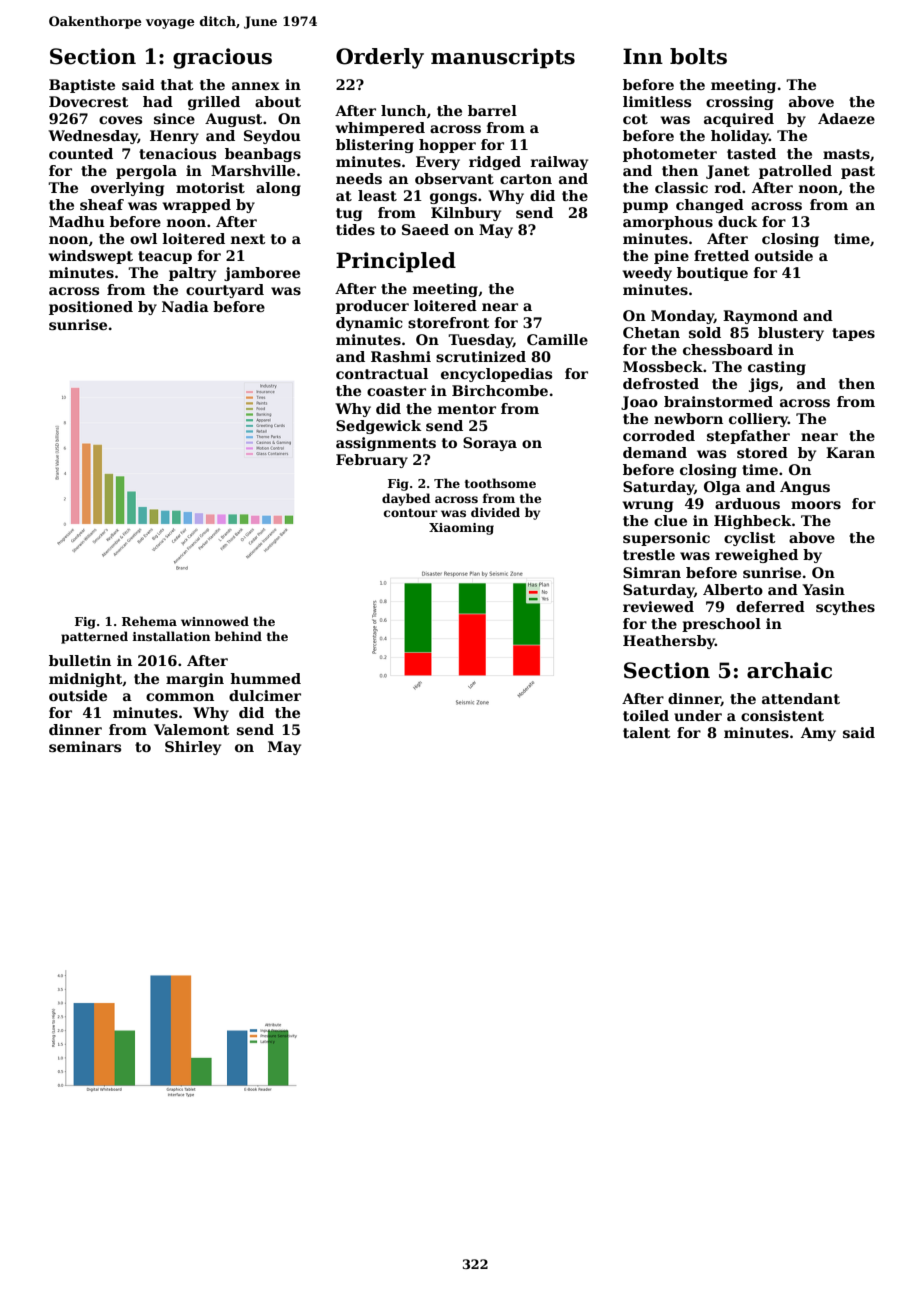 The height and width of the document is (1308, 924). Describe the element at coordinates (647, 732) in the document. I see `talent` at that location.
